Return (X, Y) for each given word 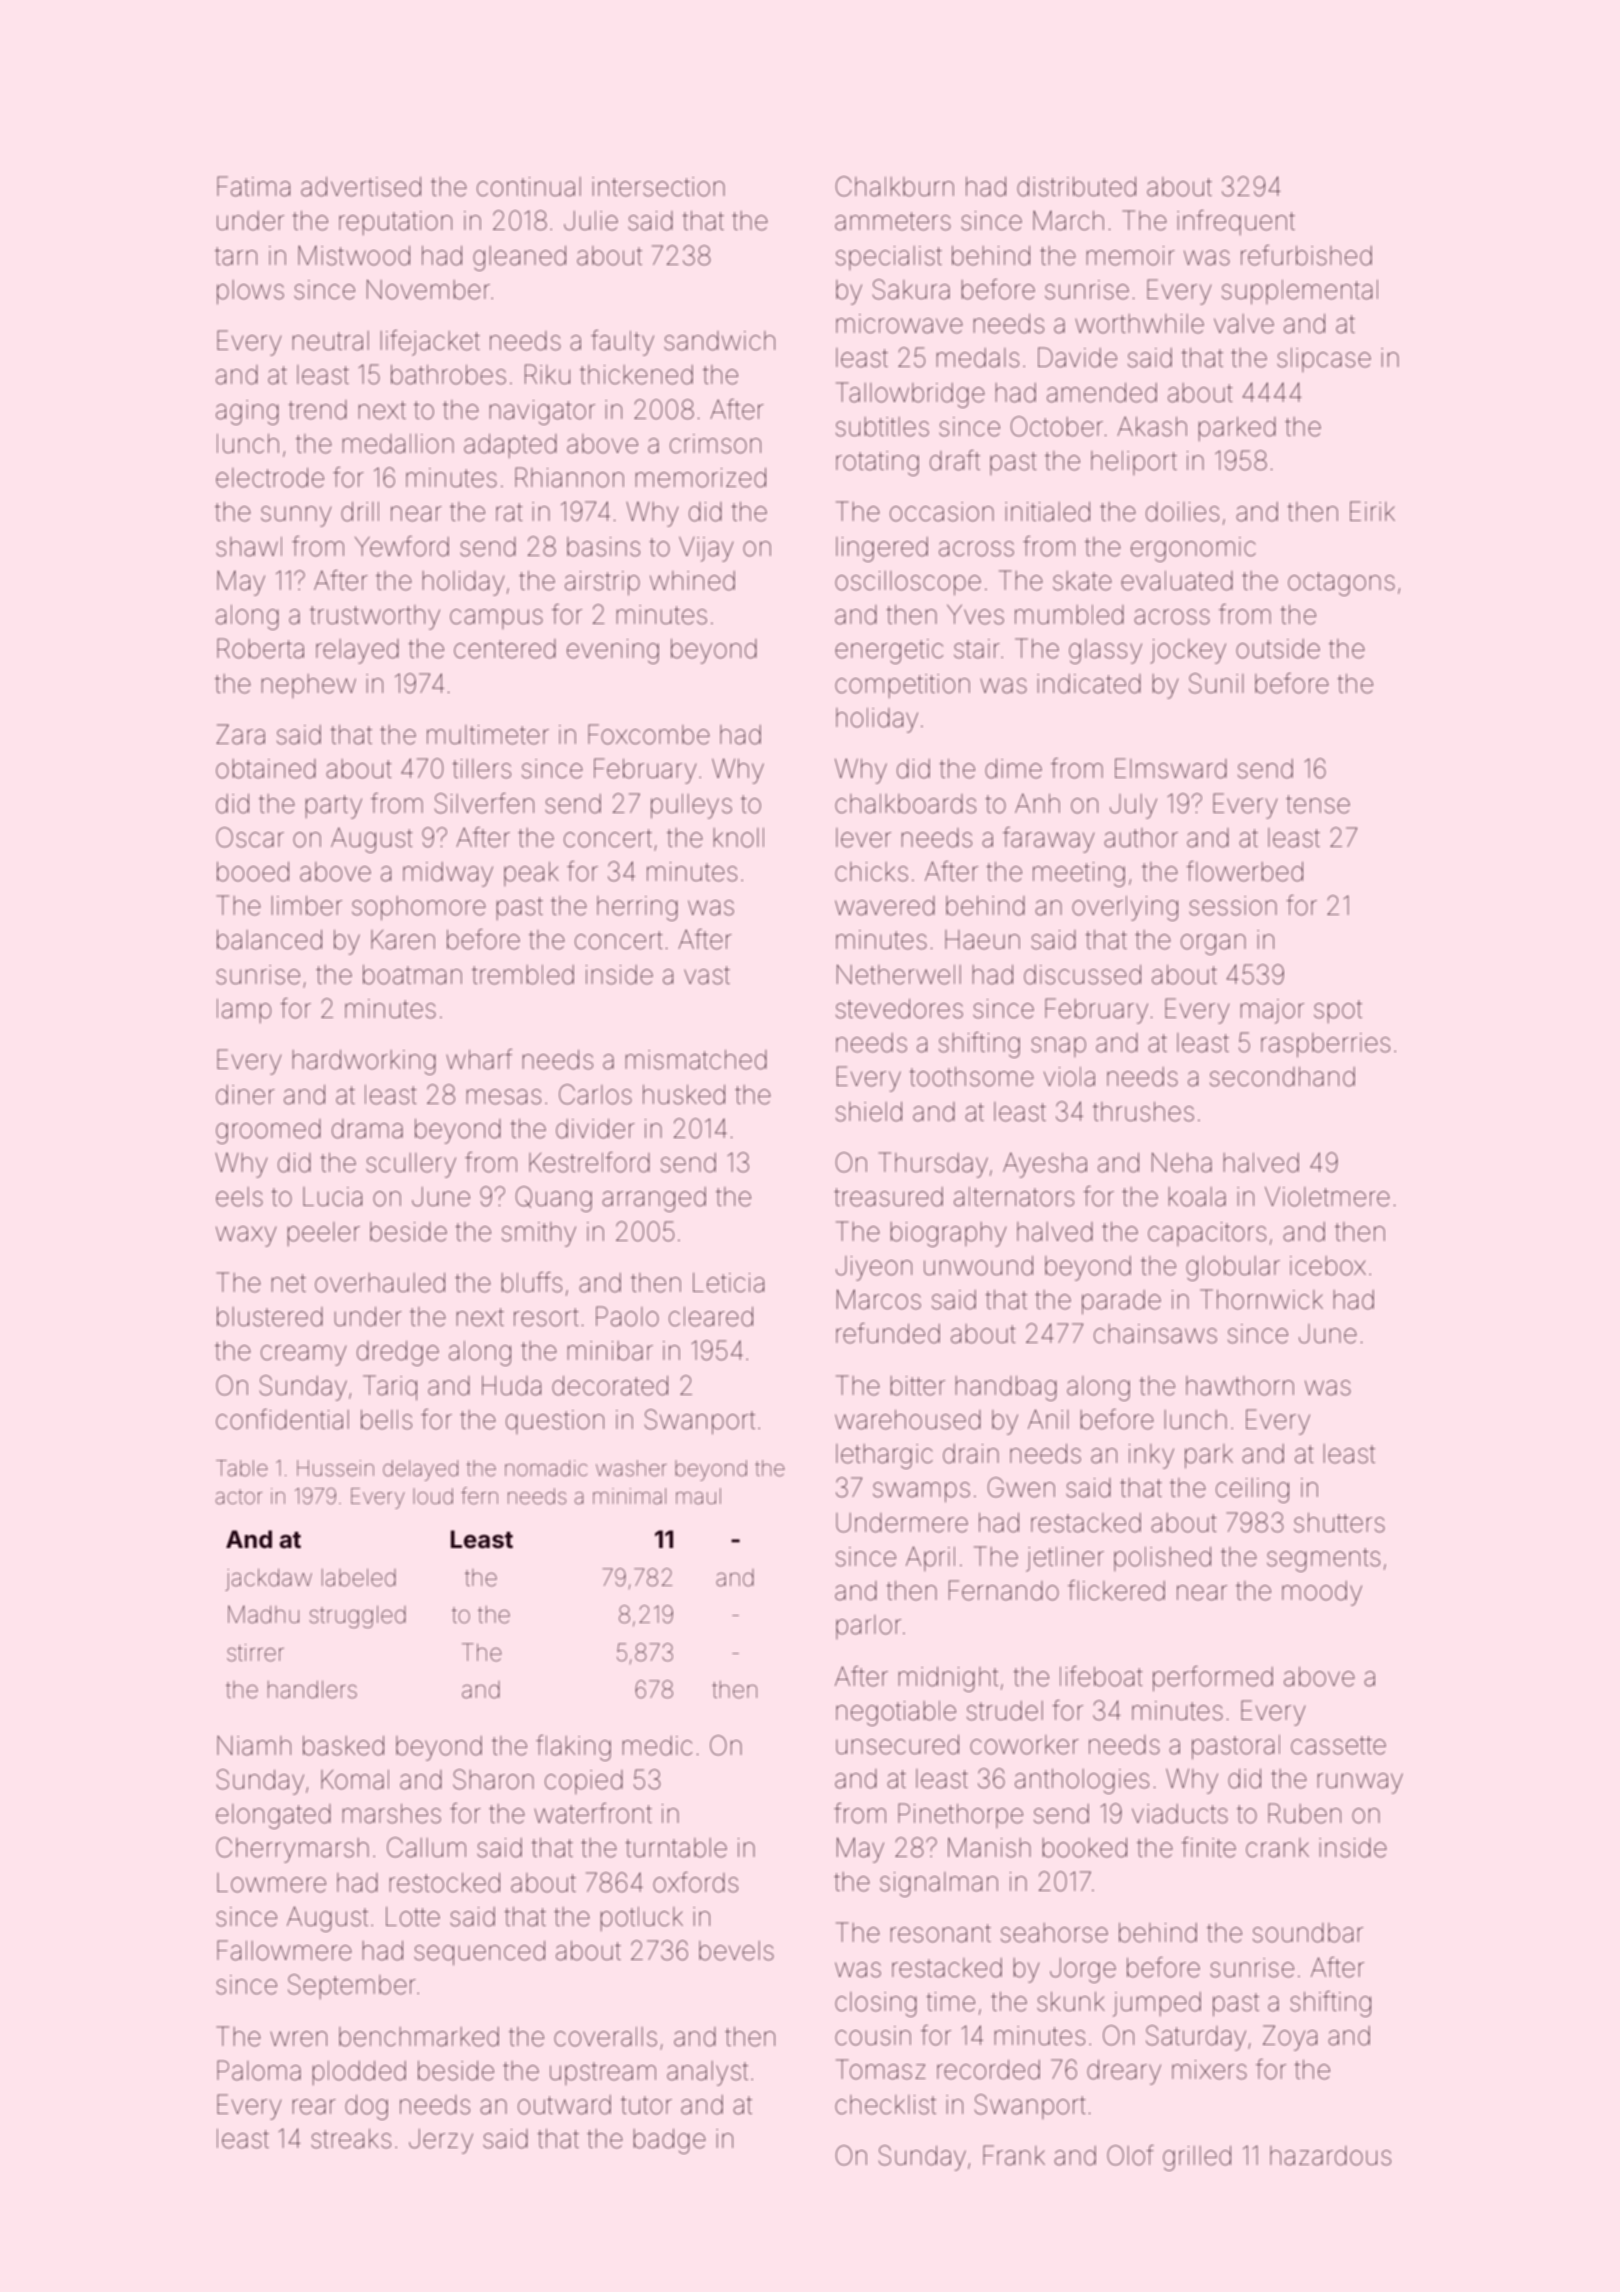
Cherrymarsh (292, 1850)
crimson (715, 444)
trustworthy (375, 617)
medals (978, 358)
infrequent (1236, 222)
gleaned (519, 258)
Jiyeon (874, 1268)
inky (1151, 1456)
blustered (270, 1317)
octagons (1341, 584)
